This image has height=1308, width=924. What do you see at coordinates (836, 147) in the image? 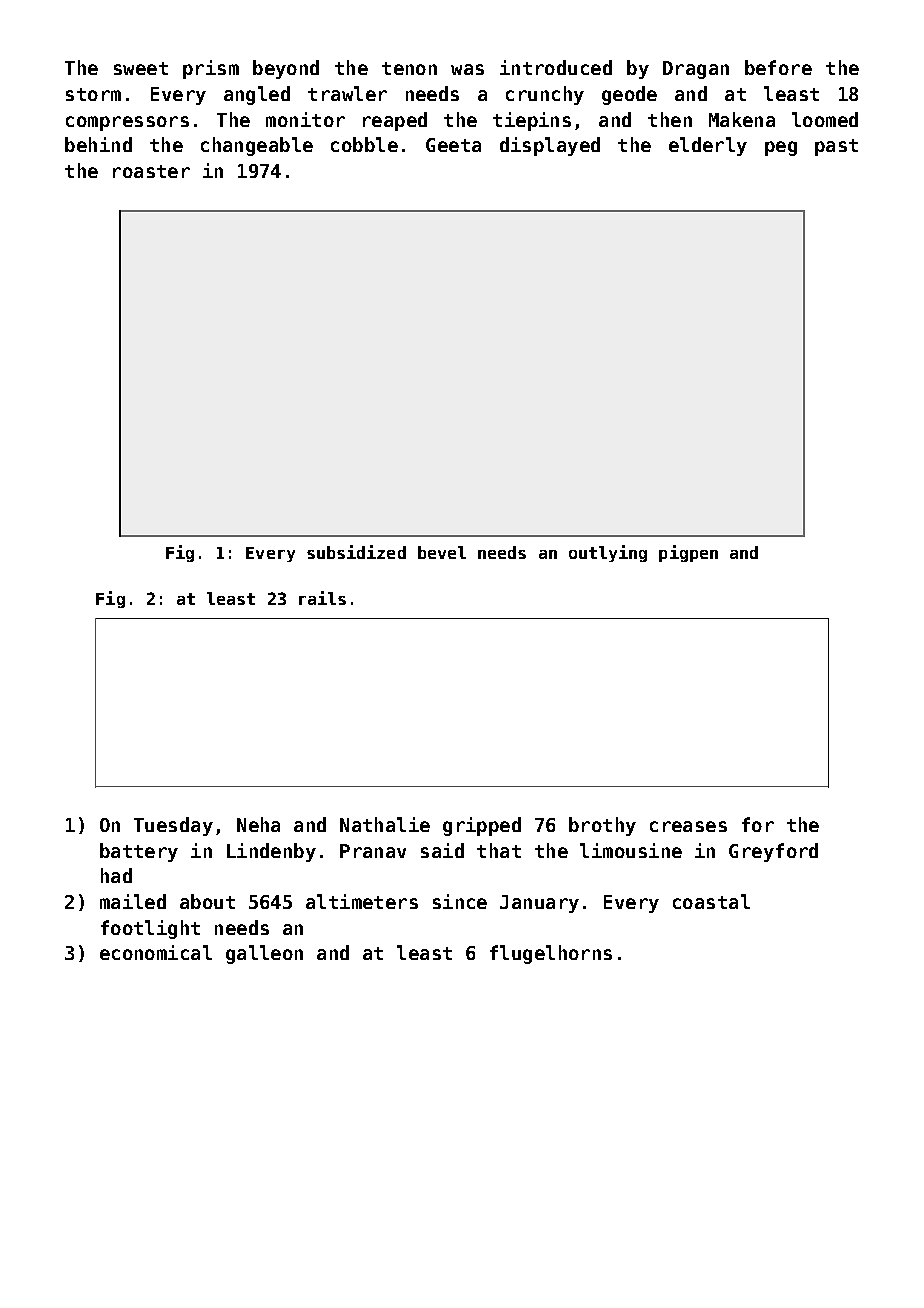
I see `past` at bounding box center [836, 147].
